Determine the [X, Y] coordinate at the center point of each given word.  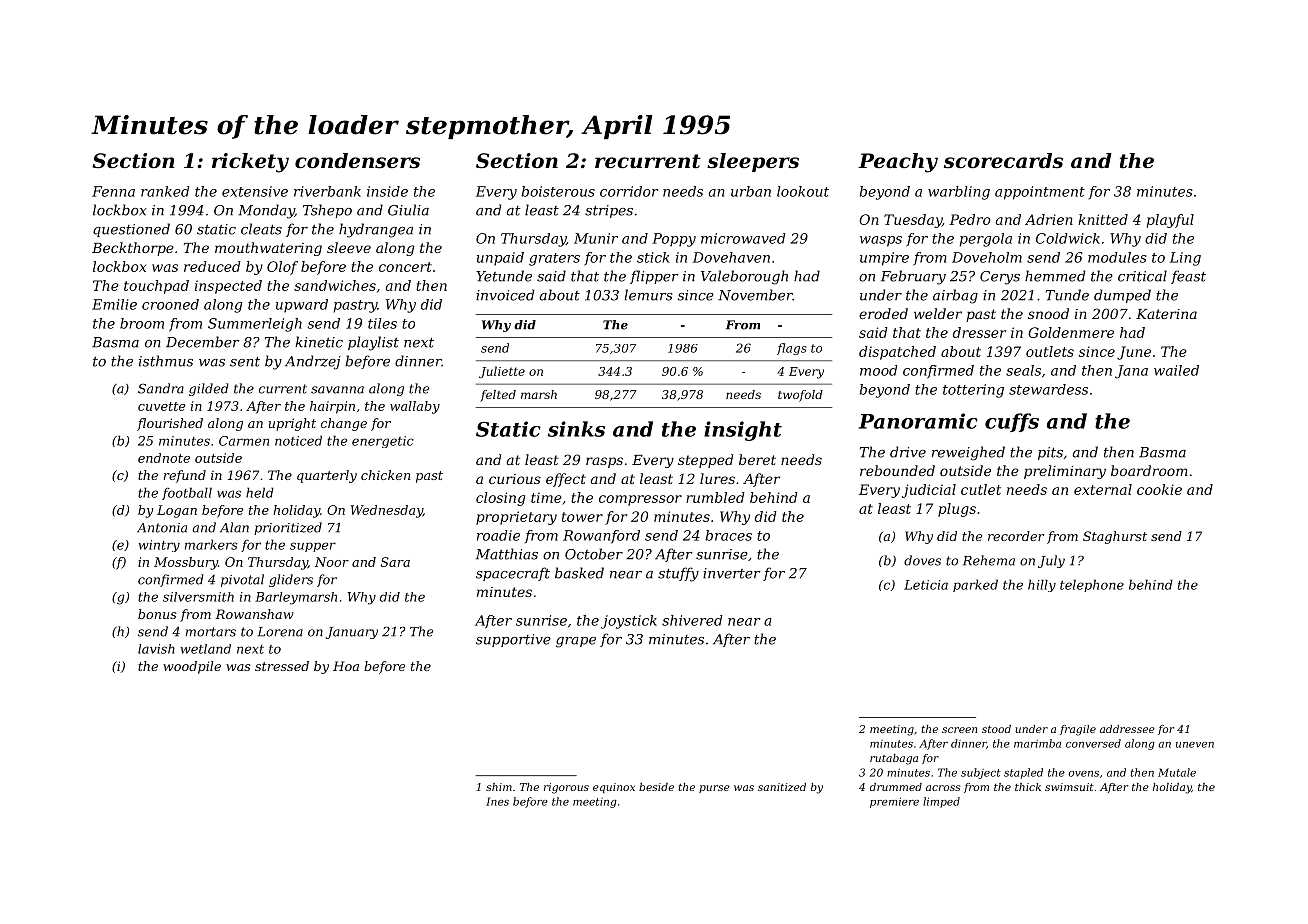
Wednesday [387, 511]
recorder [1016, 536]
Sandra [161, 388]
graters [554, 259]
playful [1170, 221]
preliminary [1065, 472]
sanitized [782, 787]
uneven [1195, 745]
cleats [261, 229]
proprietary [516, 518]
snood [1048, 313]
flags [792, 349]
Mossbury [186, 563]
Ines [497, 801]
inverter [732, 573]
